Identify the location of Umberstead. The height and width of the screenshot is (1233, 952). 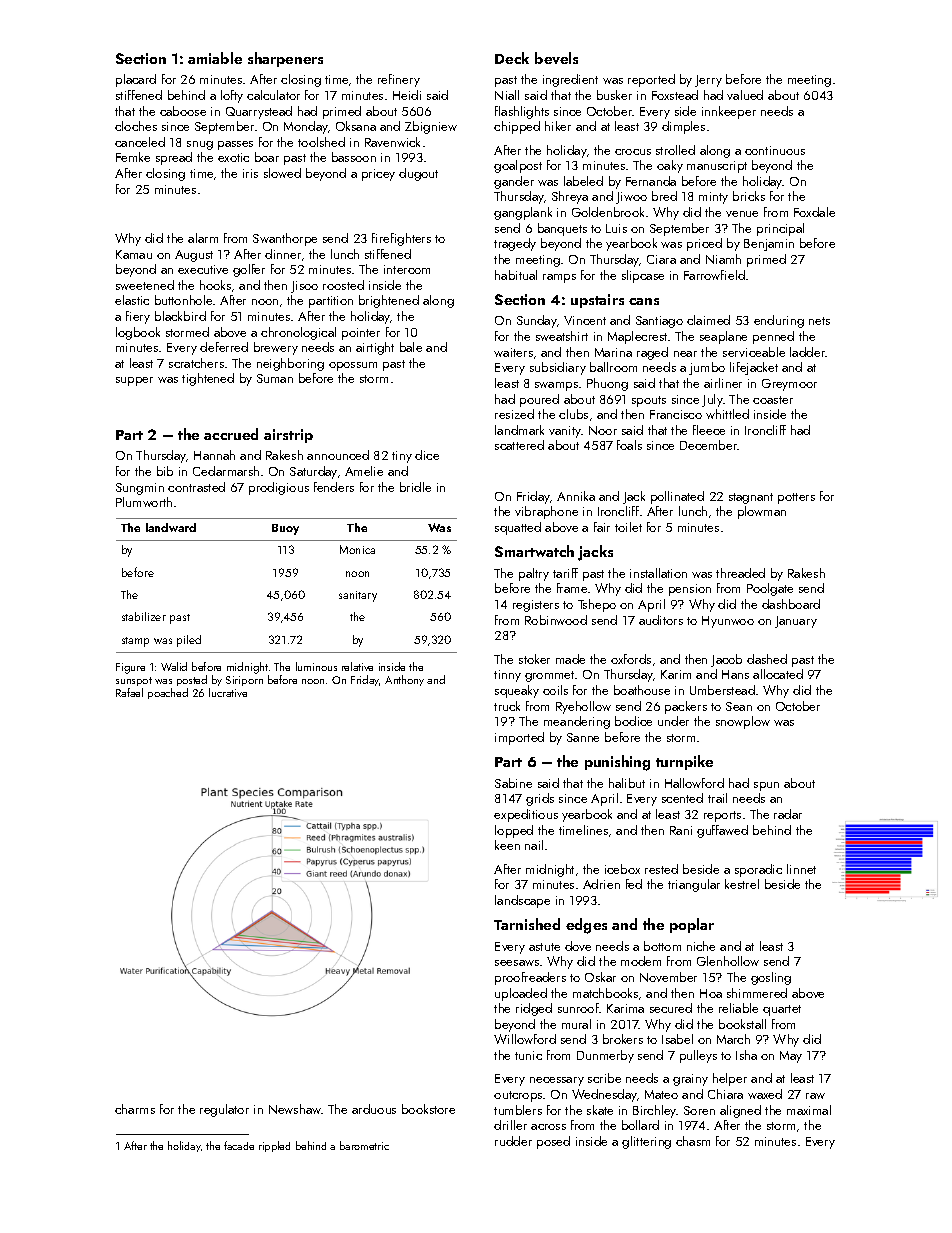
(722, 690).
